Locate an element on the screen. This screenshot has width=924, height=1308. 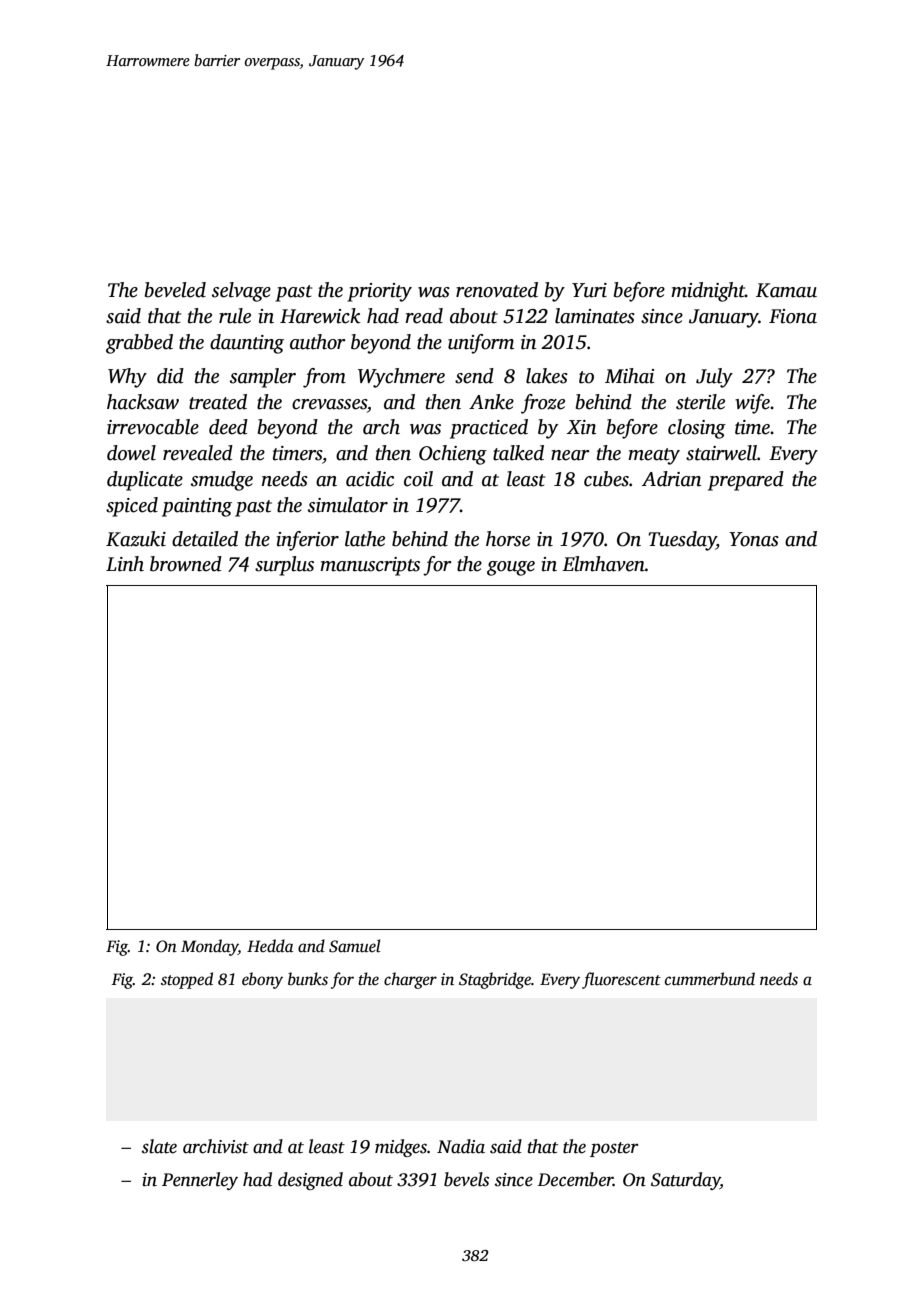
grabbed is located at coordinates (139, 344).
